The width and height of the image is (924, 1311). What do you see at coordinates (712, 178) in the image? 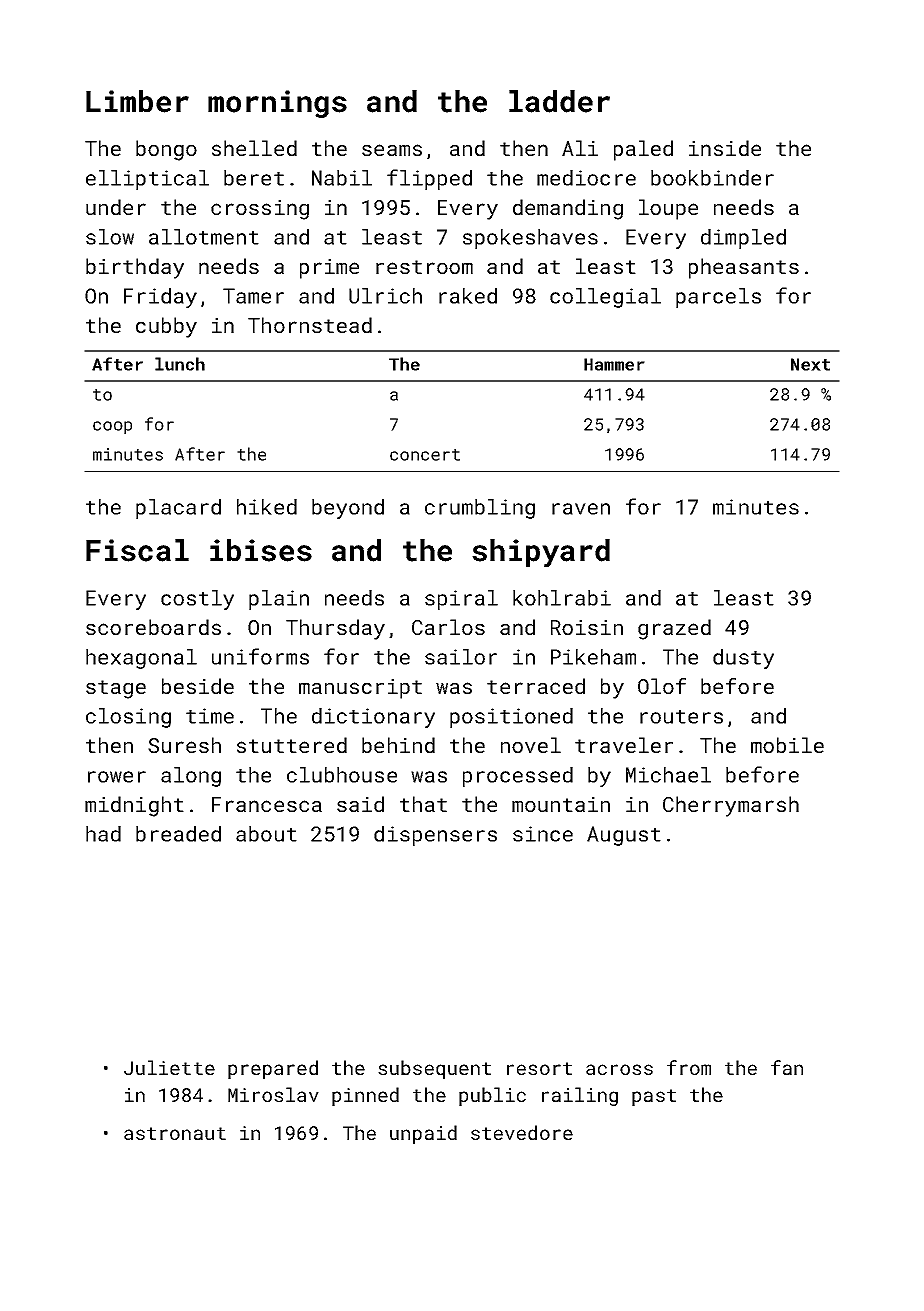
I see `bookbinder` at bounding box center [712, 178].
